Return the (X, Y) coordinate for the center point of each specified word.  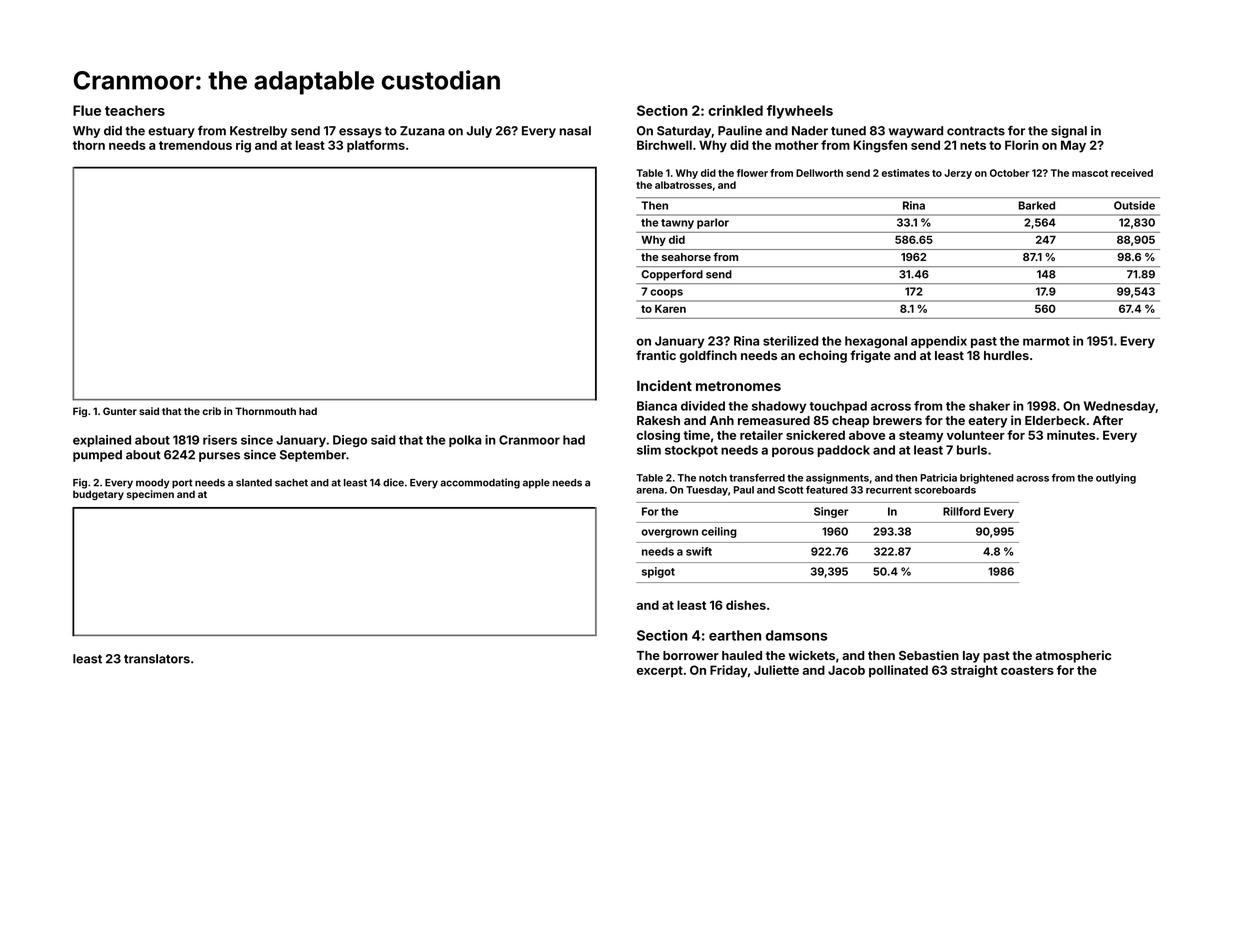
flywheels (800, 112)
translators (157, 659)
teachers (135, 110)
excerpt (660, 672)
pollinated (898, 671)
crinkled (735, 110)
